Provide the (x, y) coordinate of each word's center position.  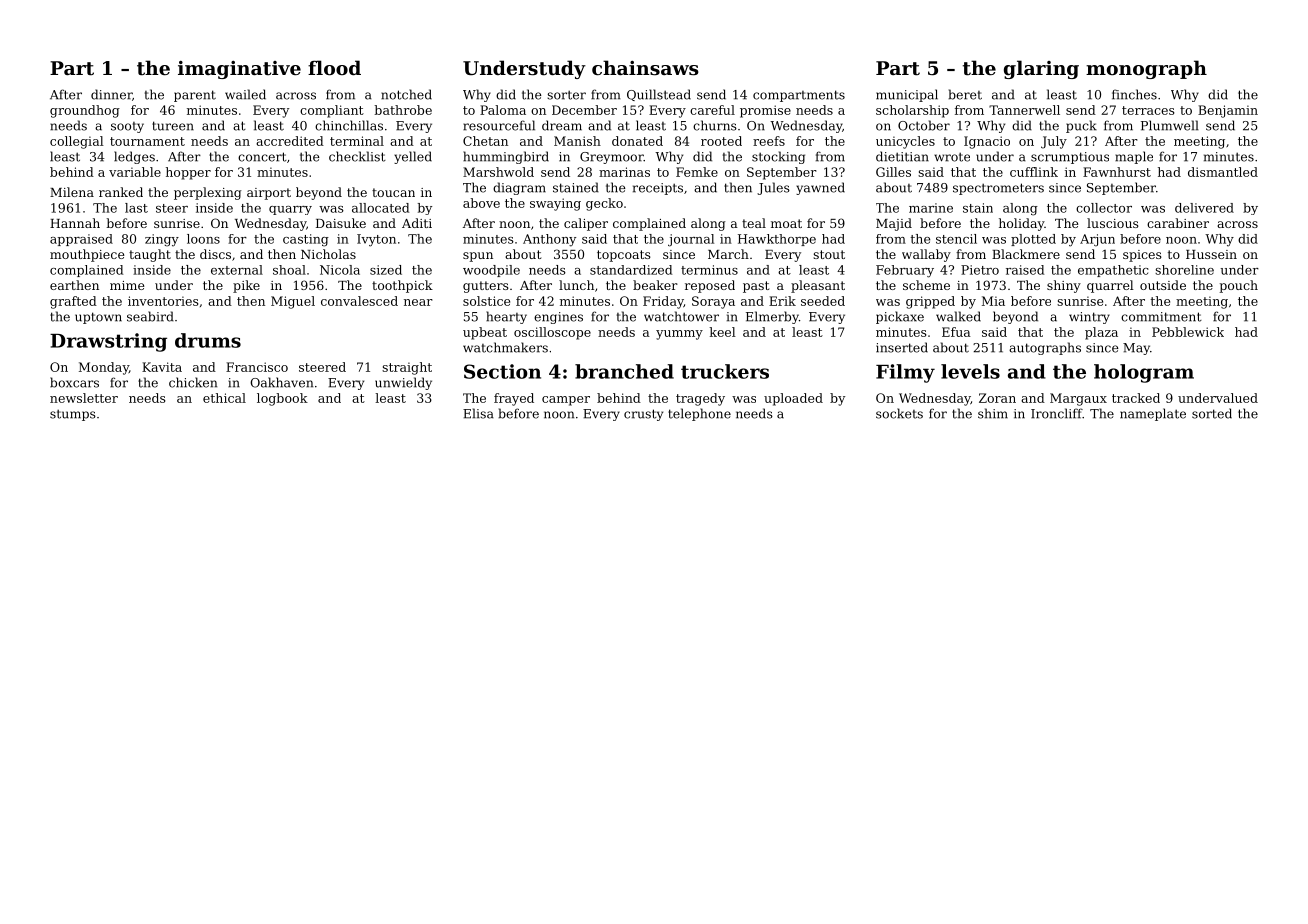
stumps (73, 415)
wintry (1089, 318)
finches (1134, 94)
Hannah (75, 223)
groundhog (85, 111)
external (237, 270)
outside (1163, 285)
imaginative (239, 70)
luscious (1113, 223)
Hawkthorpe (777, 240)
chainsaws (645, 68)
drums (208, 340)
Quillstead (659, 95)
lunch (576, 285)
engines (558, 318)
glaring (1041, 69)
